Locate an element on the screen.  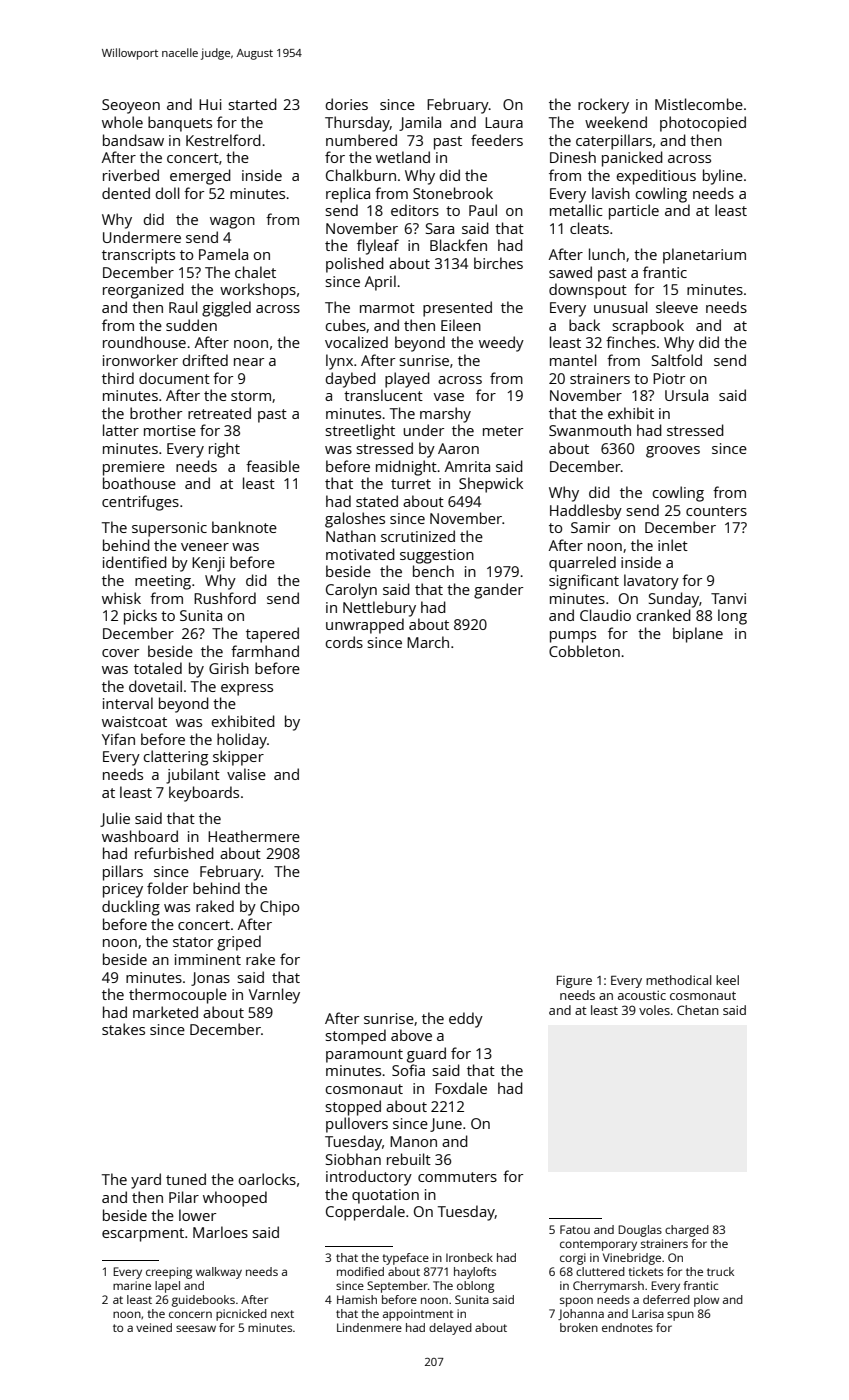
seesaw is located at coordinates (196, 1328).
